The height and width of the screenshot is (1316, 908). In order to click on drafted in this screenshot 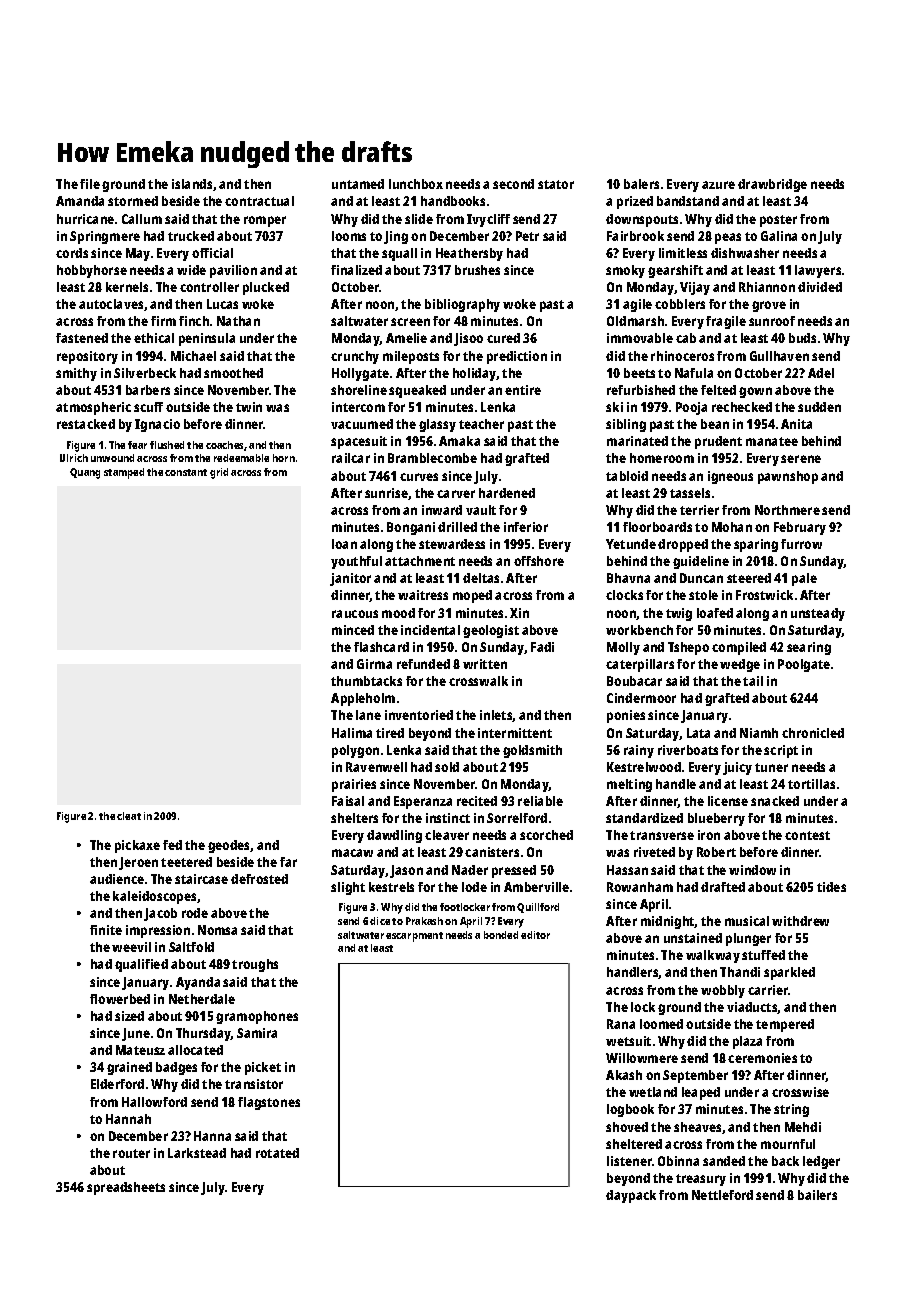, I will do `click(723, 887)`.
